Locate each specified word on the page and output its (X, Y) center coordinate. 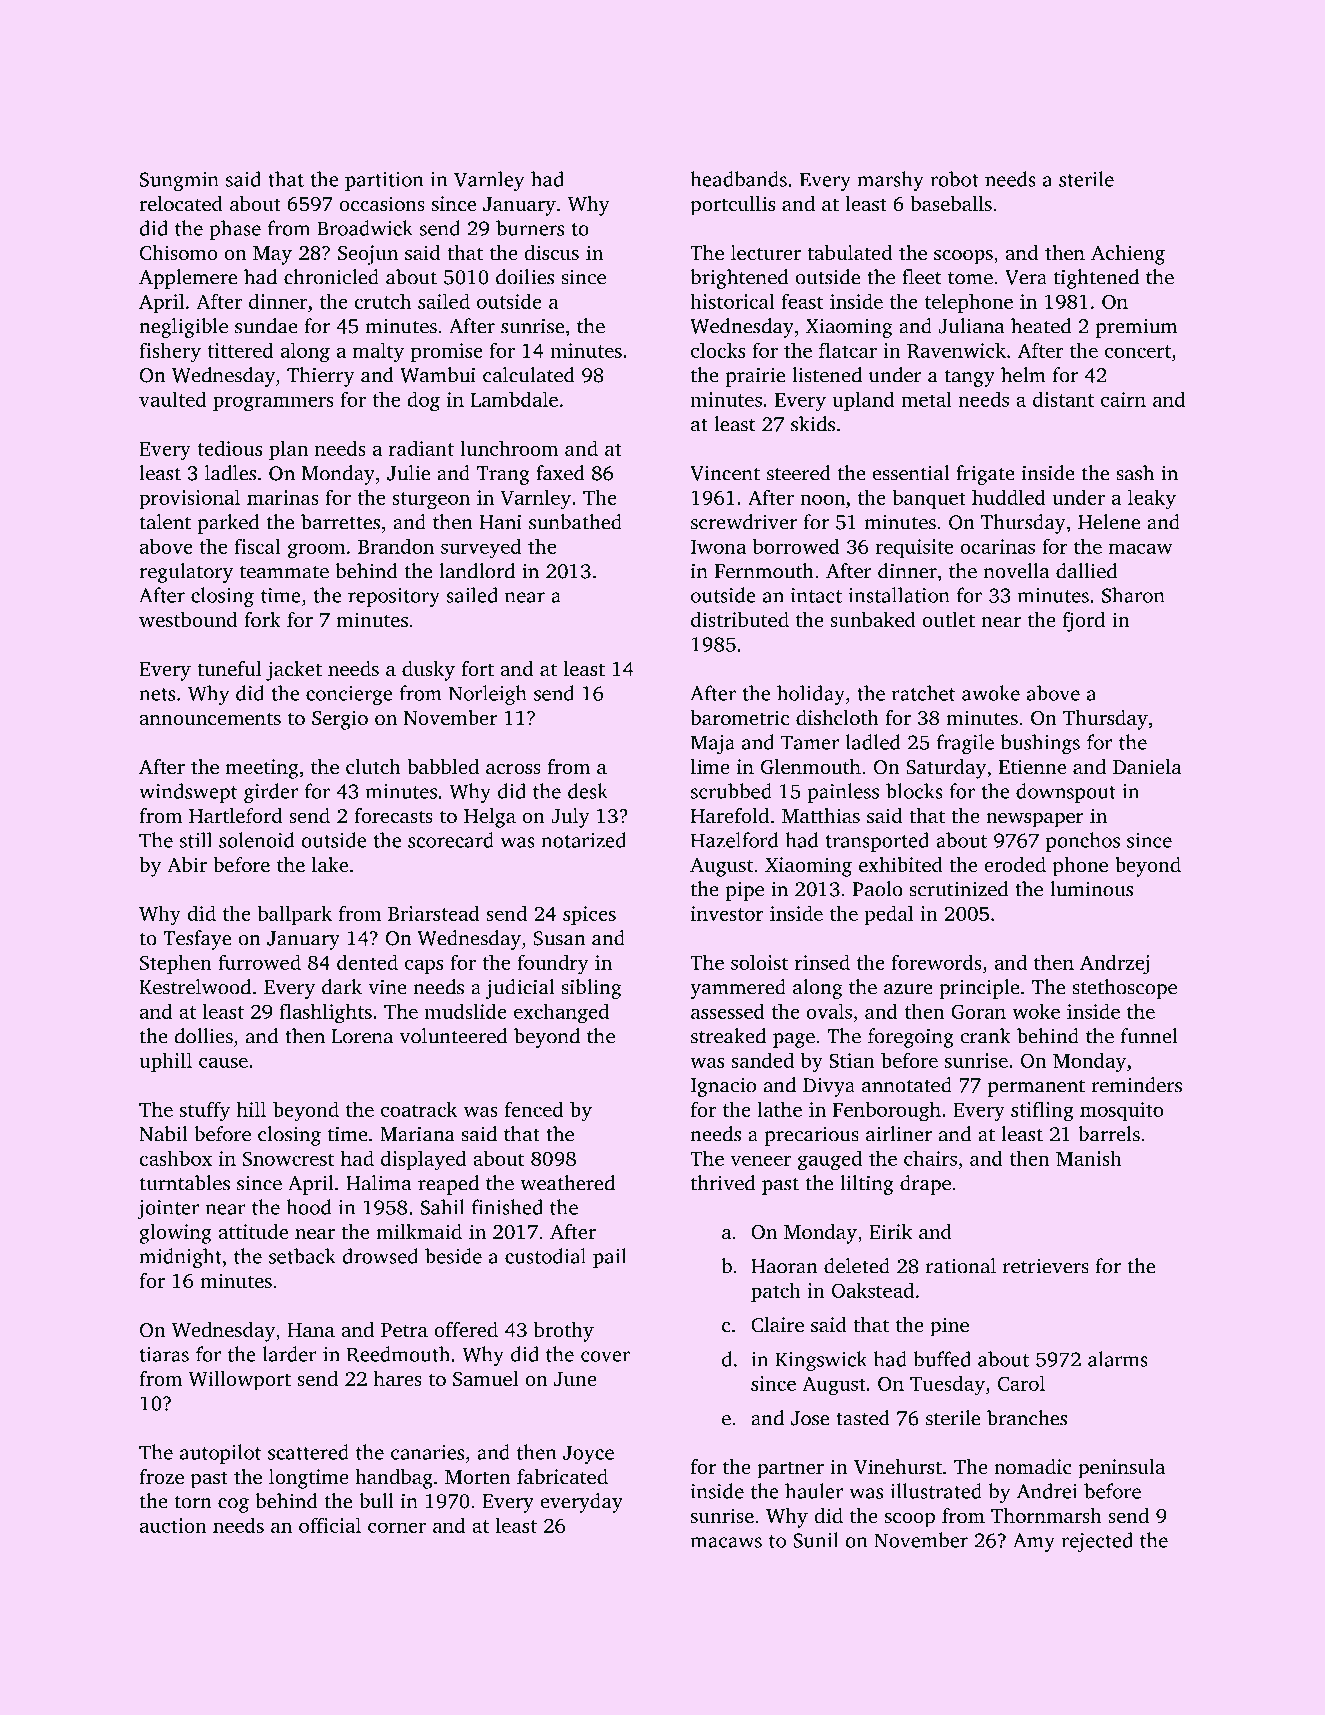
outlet (948, 619)
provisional (189, 499)
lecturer (766, 252)
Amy (1034, 1542)
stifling (1042, 1111)
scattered (308, 1452)
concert (1138, 351)
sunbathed (575, 522)
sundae (266, 326)
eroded (1015, 864)
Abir (187, 864)
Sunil (816, 1540)
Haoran (784, 1266)
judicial (520, 989)
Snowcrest (288, 1158)
